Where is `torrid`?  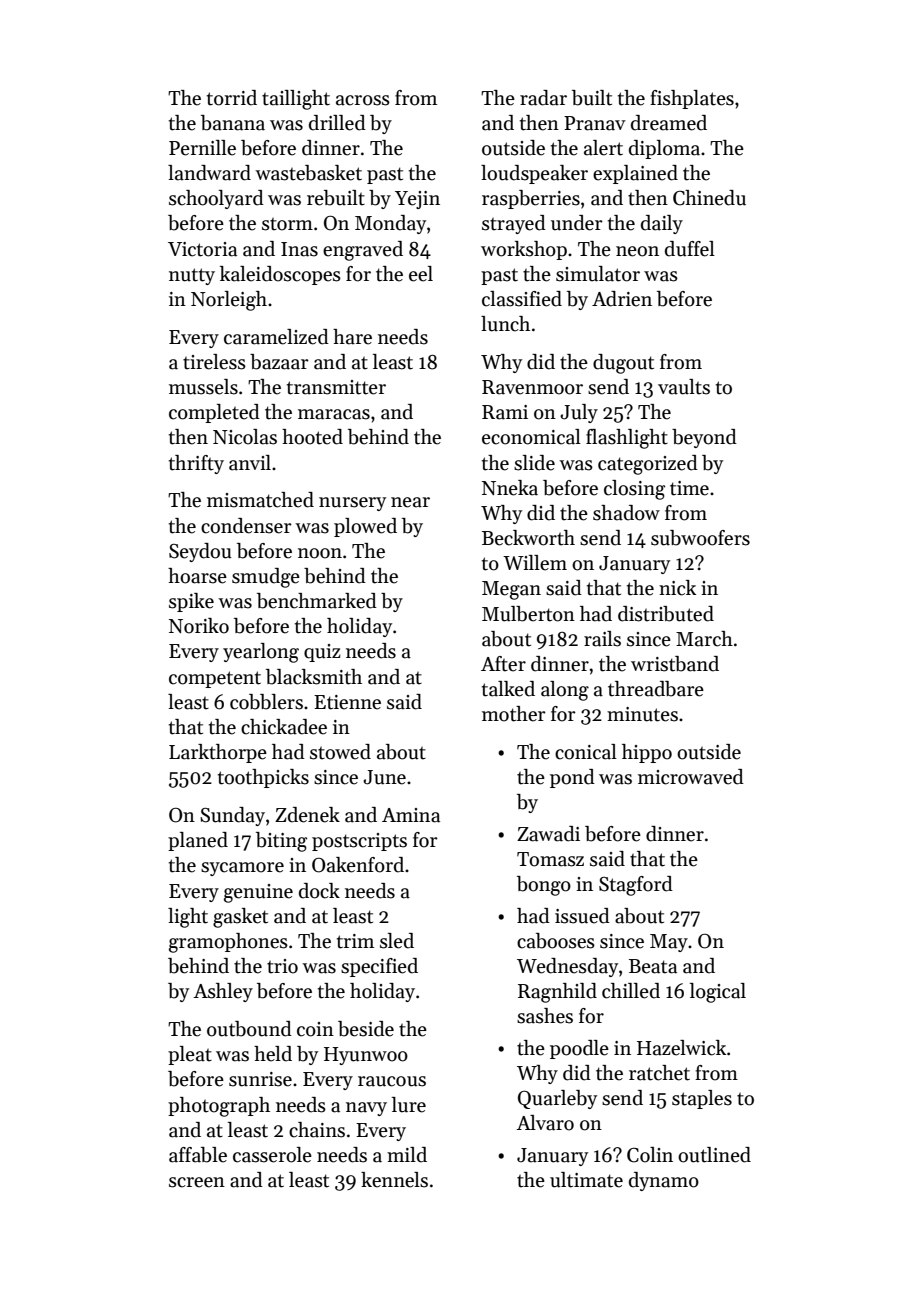 torrid is located at coordinates (232, 98).
